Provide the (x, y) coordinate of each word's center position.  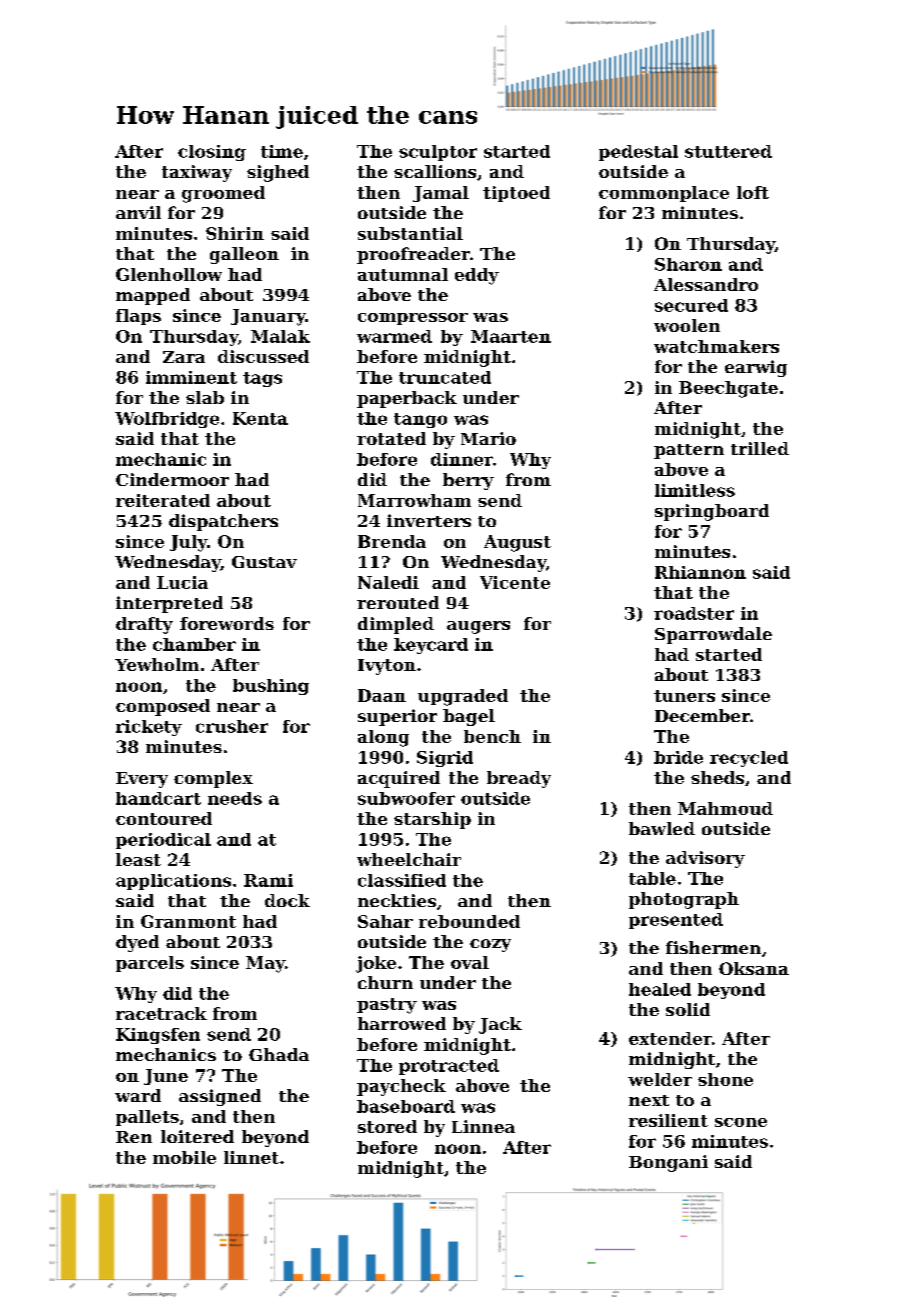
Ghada (279, 1054)
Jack (500, 1025)
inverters (429, 520)
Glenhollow (169, 274)
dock (287, 900)
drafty (144, 625)
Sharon (688, 264)
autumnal (403, 274)
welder (660, 1079)
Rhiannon (700, 572)
